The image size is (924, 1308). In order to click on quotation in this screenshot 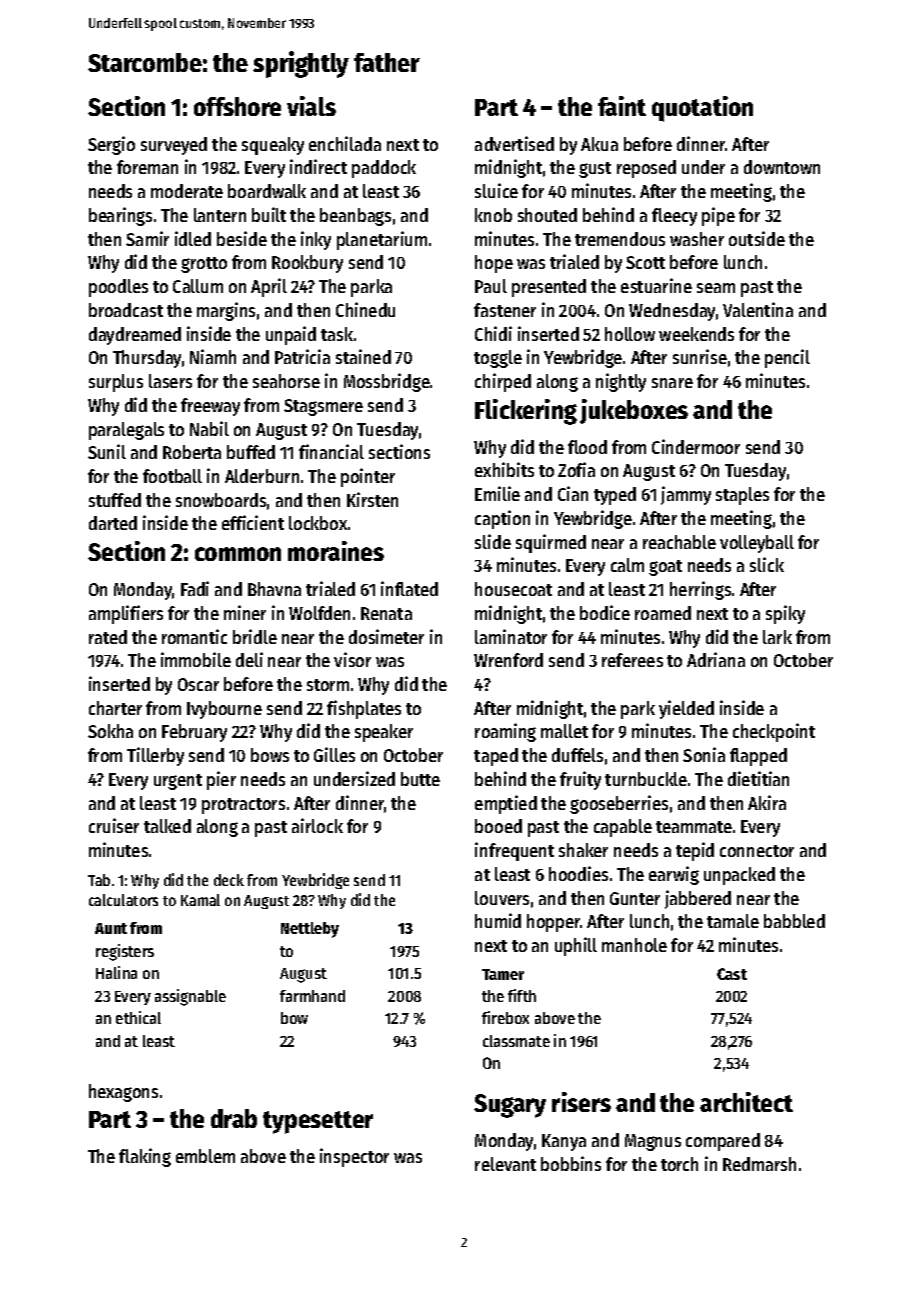, I will do `click(702, 109)`.
